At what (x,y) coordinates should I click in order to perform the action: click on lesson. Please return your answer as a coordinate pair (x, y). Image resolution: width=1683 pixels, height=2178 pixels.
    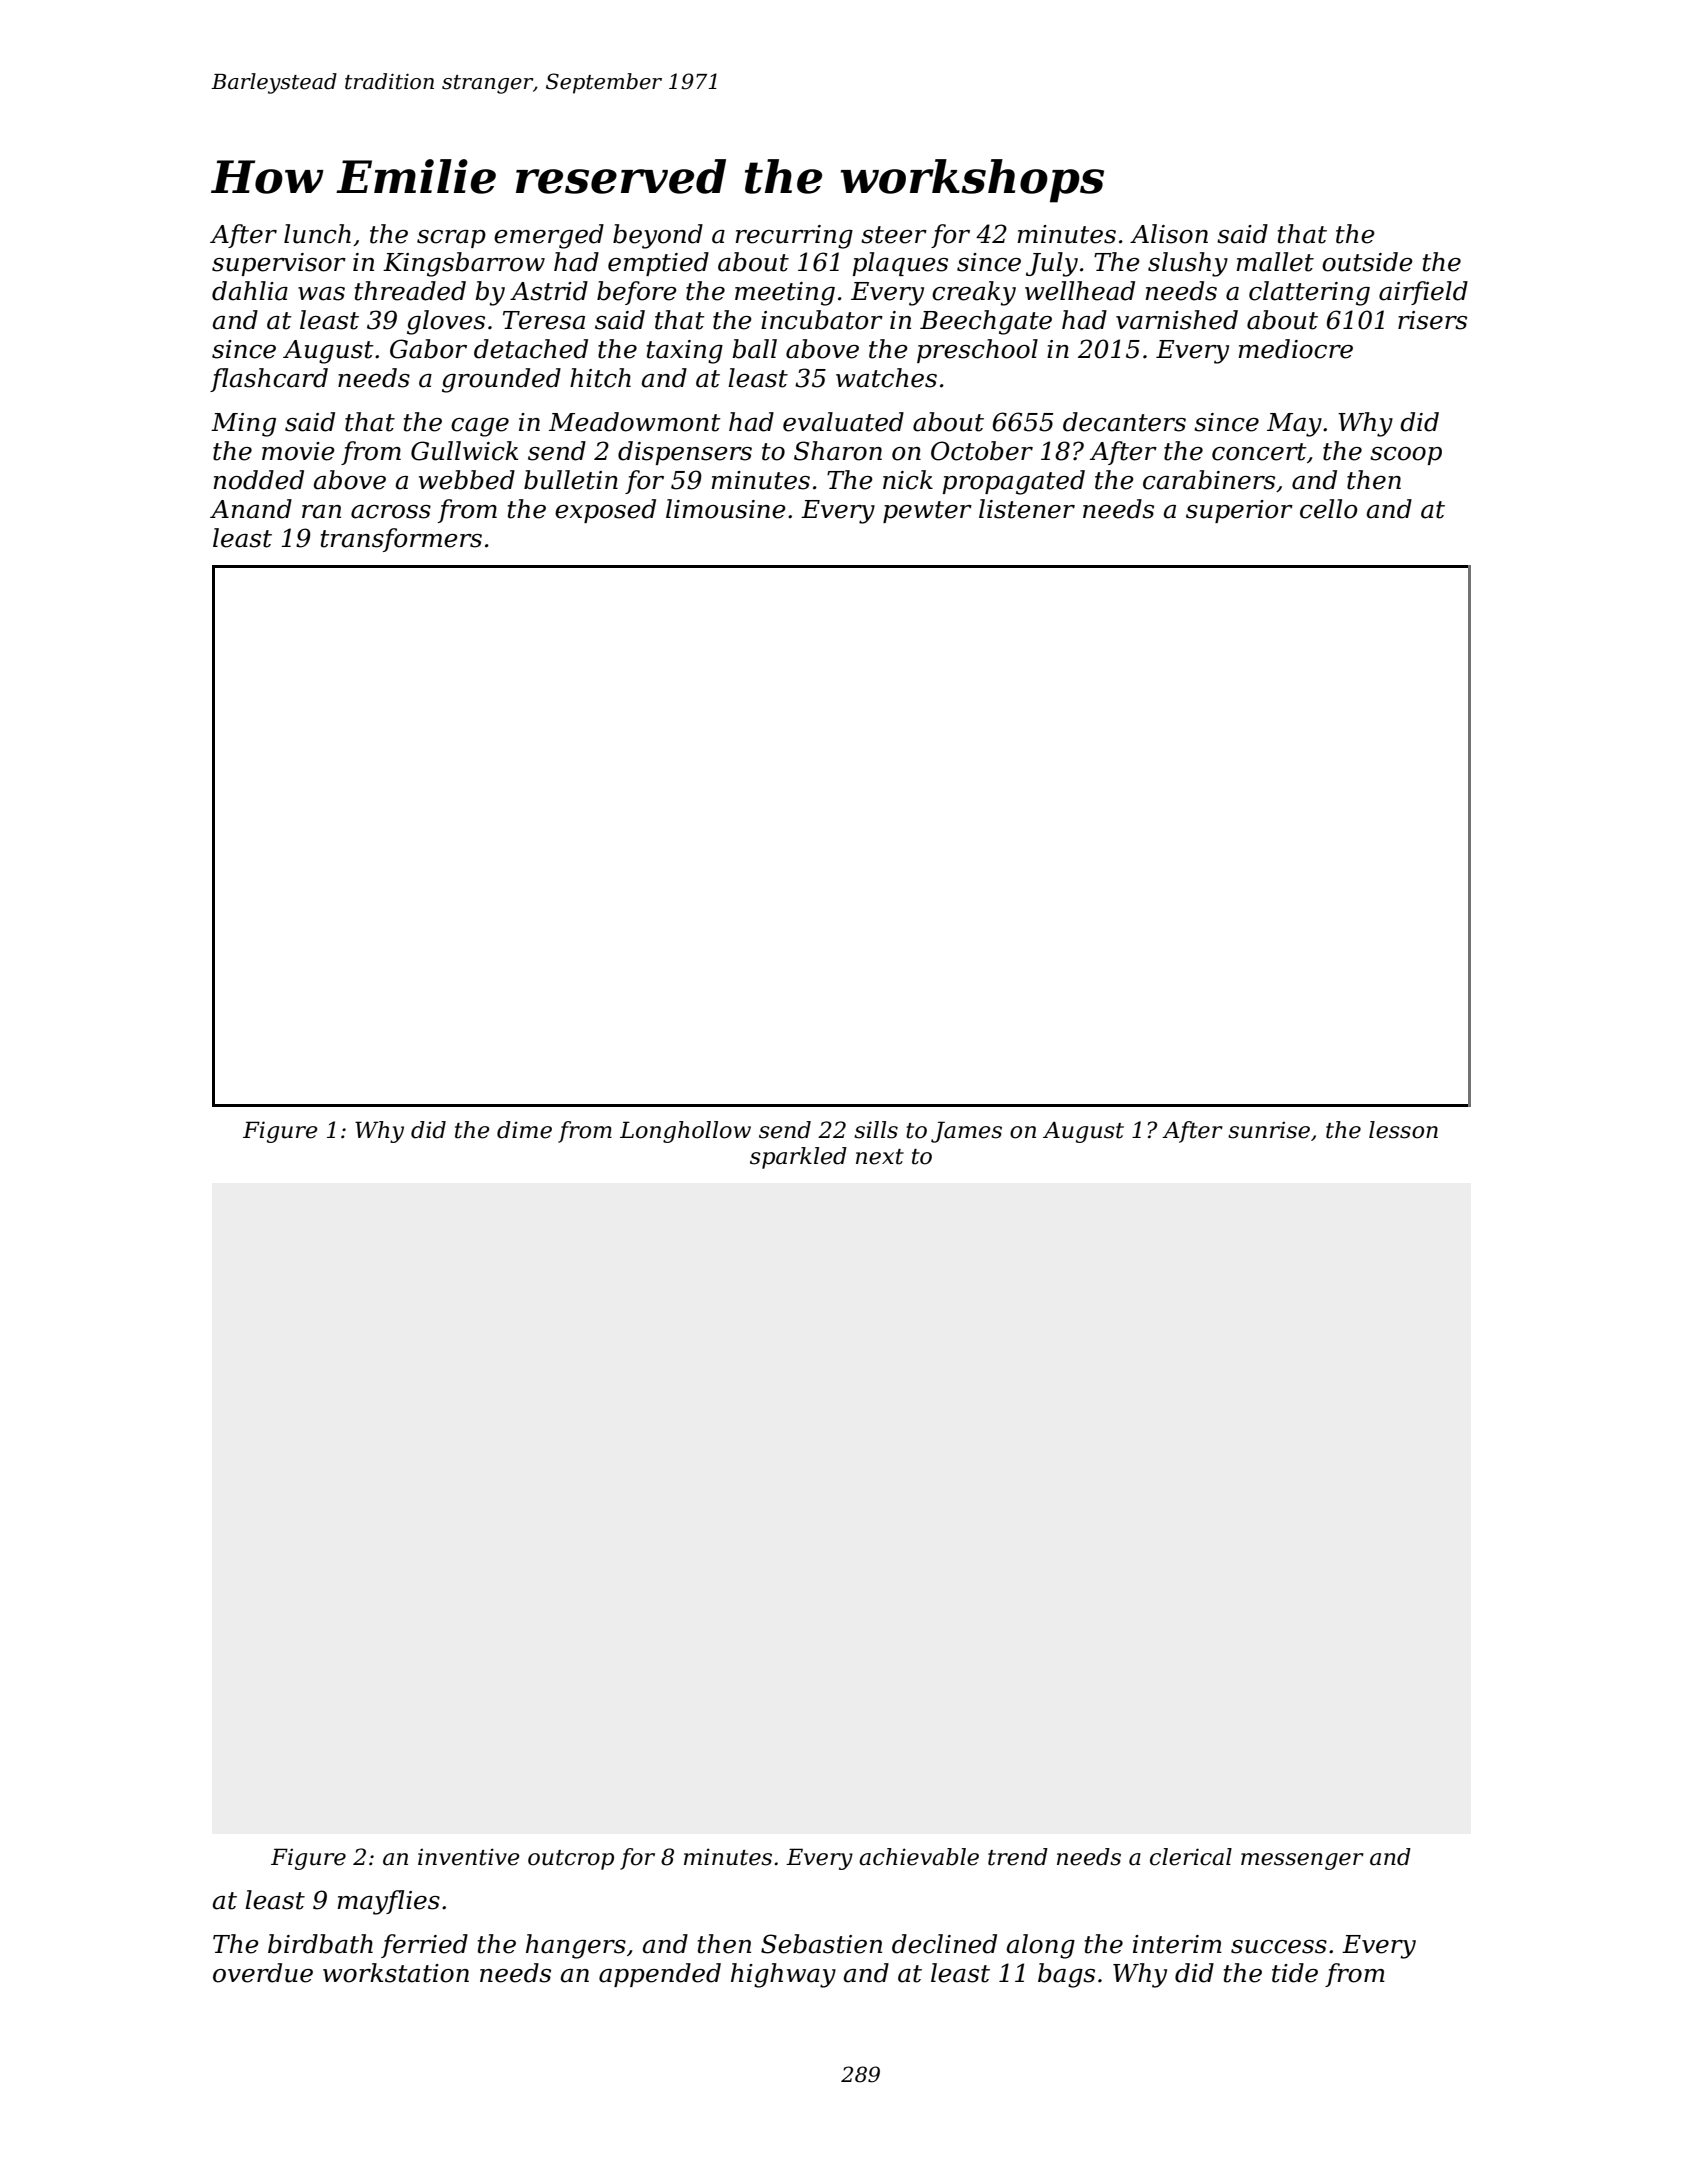
    Looking at the image, I should click on (1403, 1130).
